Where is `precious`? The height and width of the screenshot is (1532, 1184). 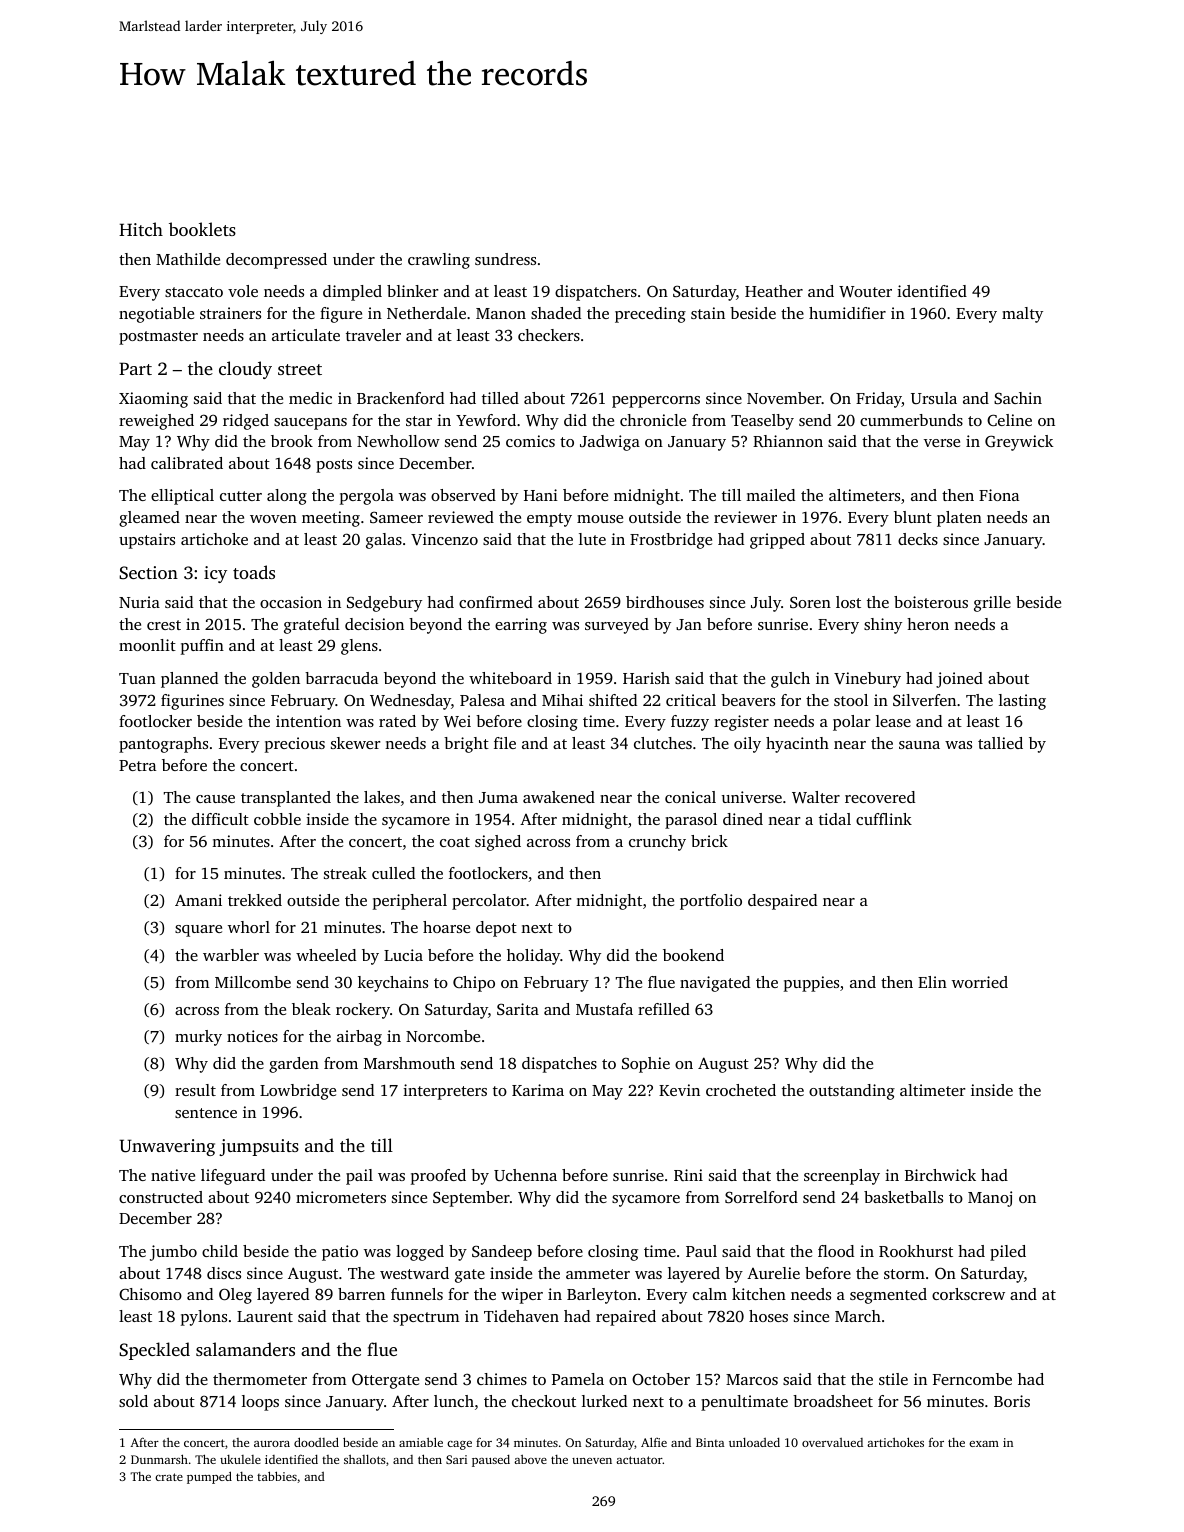 precious is located at coordinates (295, 745).
